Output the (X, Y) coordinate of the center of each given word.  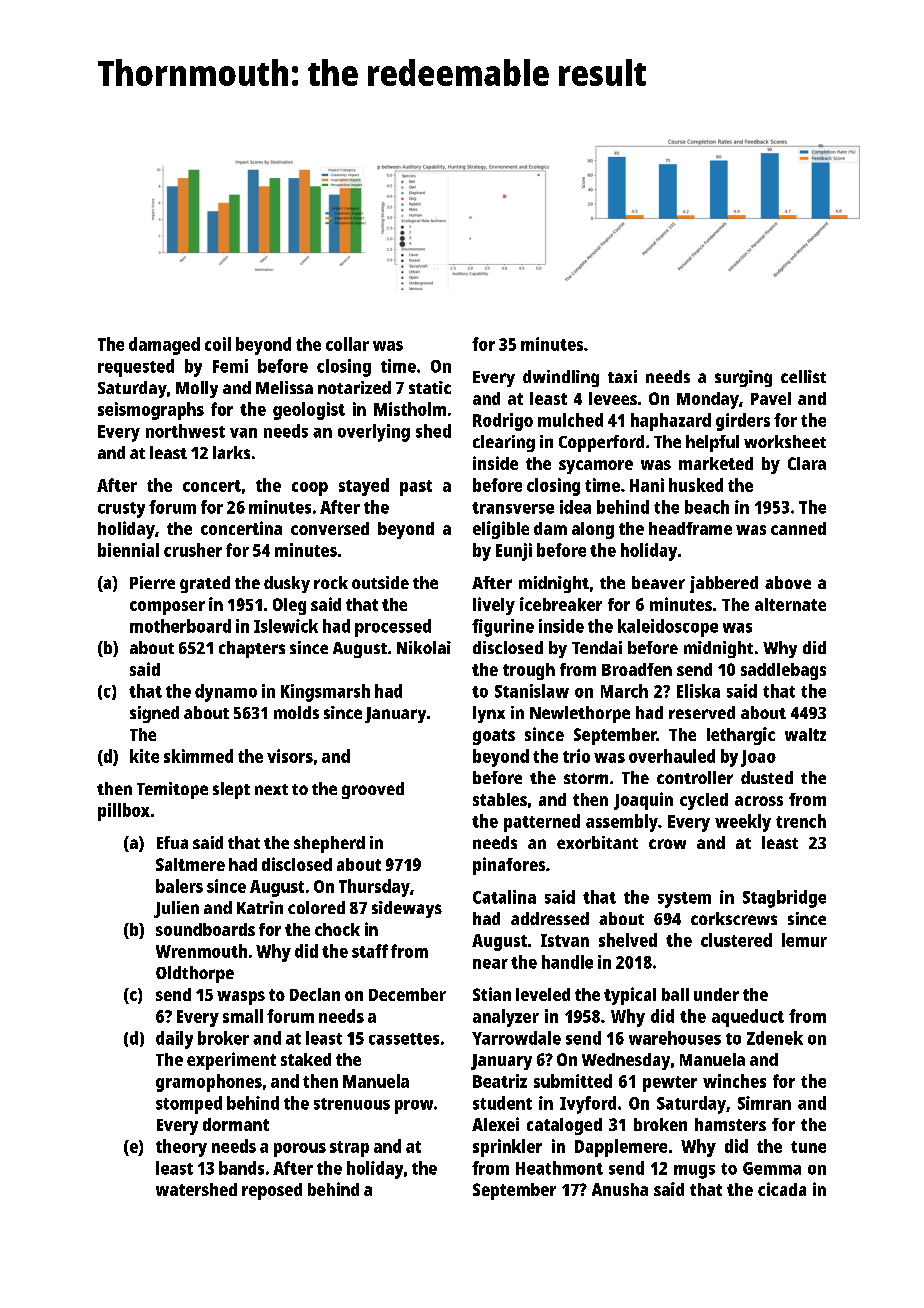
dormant (236, 1124)
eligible (501, 530)
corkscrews (734, 918)
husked (696, 485)
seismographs (151, 411)
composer (167, 608)
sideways (407, 909)
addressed (550, 918)
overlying (374, 433)
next (271, 789)
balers (179, 886)
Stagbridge (784, 899)
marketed (716, 463)
